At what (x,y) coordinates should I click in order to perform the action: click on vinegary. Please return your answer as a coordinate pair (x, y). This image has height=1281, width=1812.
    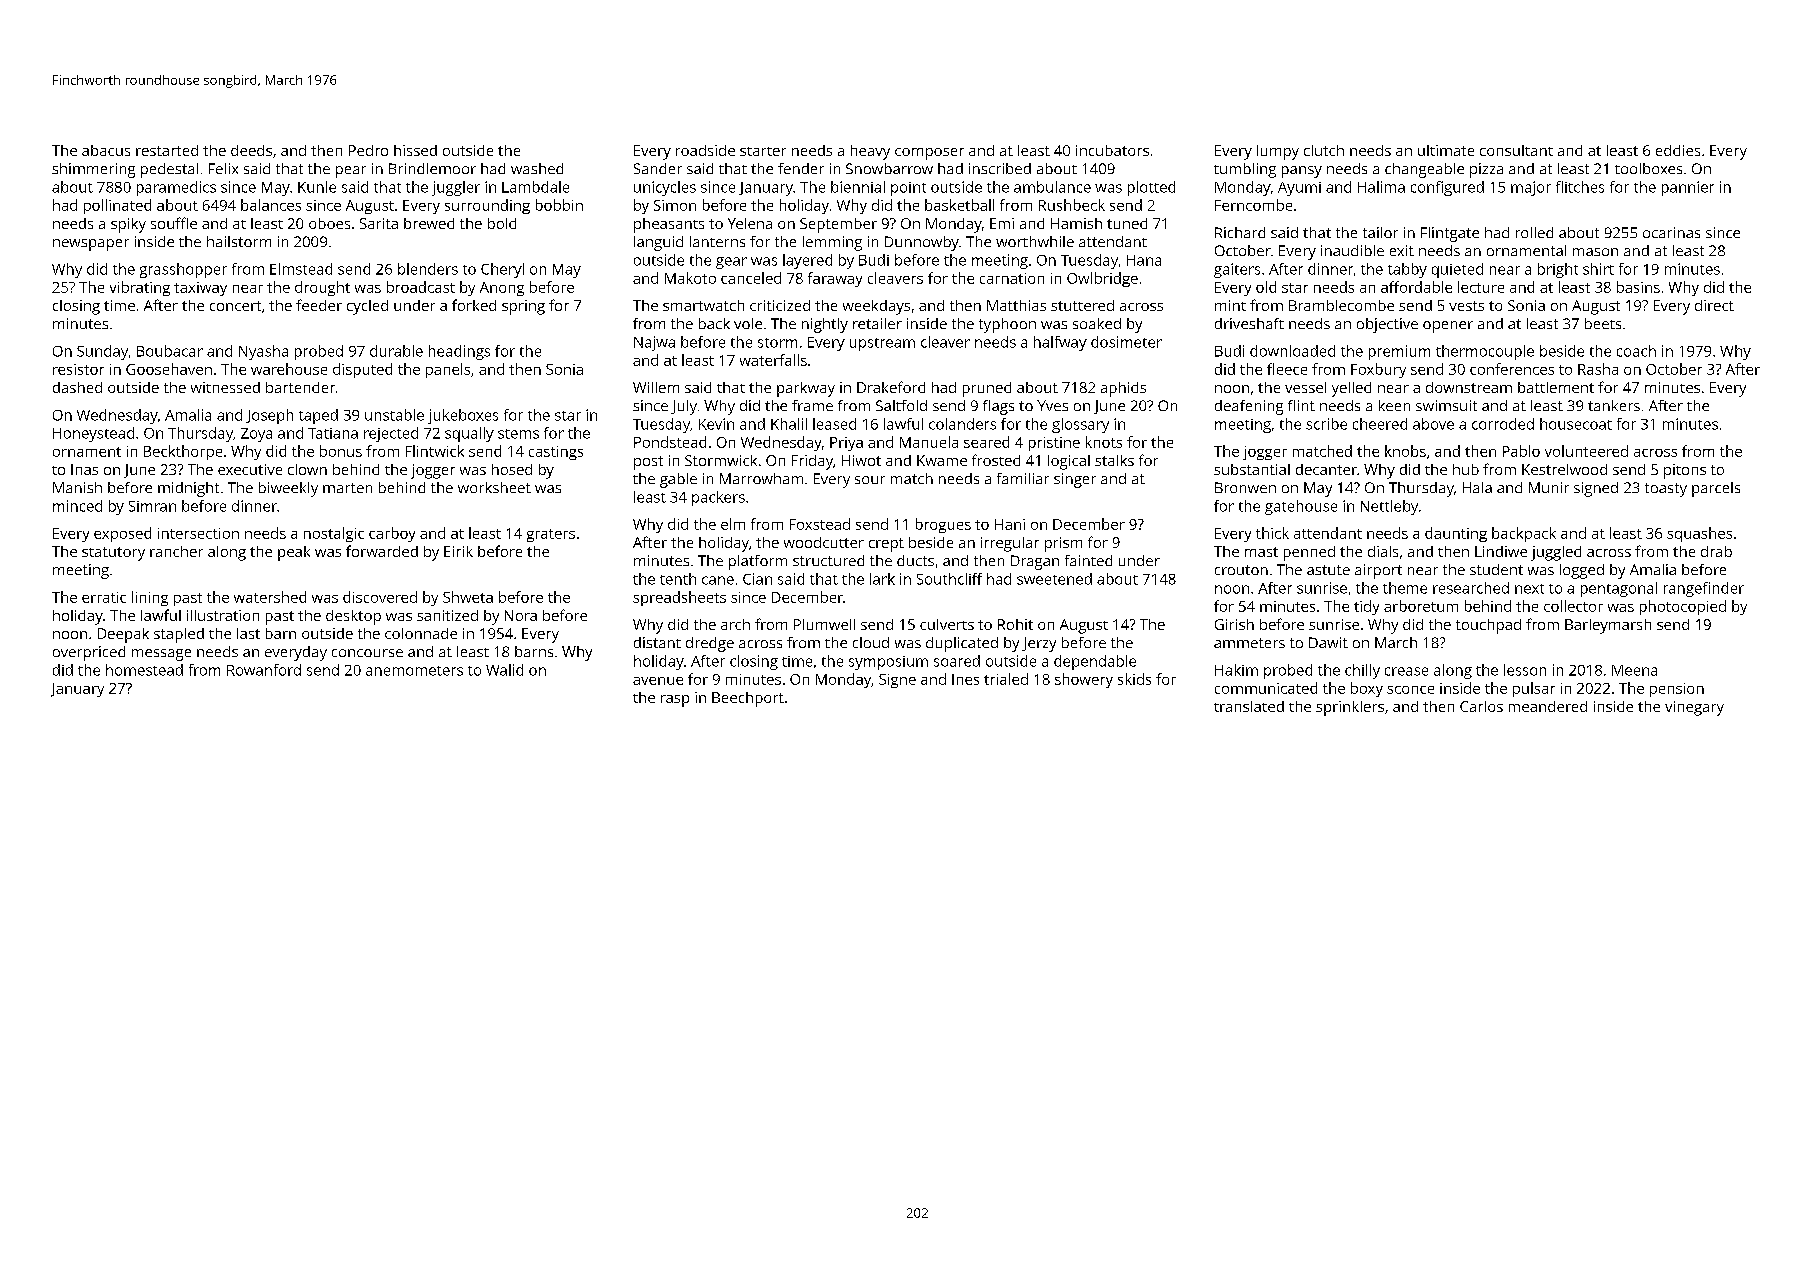
    Looking at the image, I should click on (1694, 708).
